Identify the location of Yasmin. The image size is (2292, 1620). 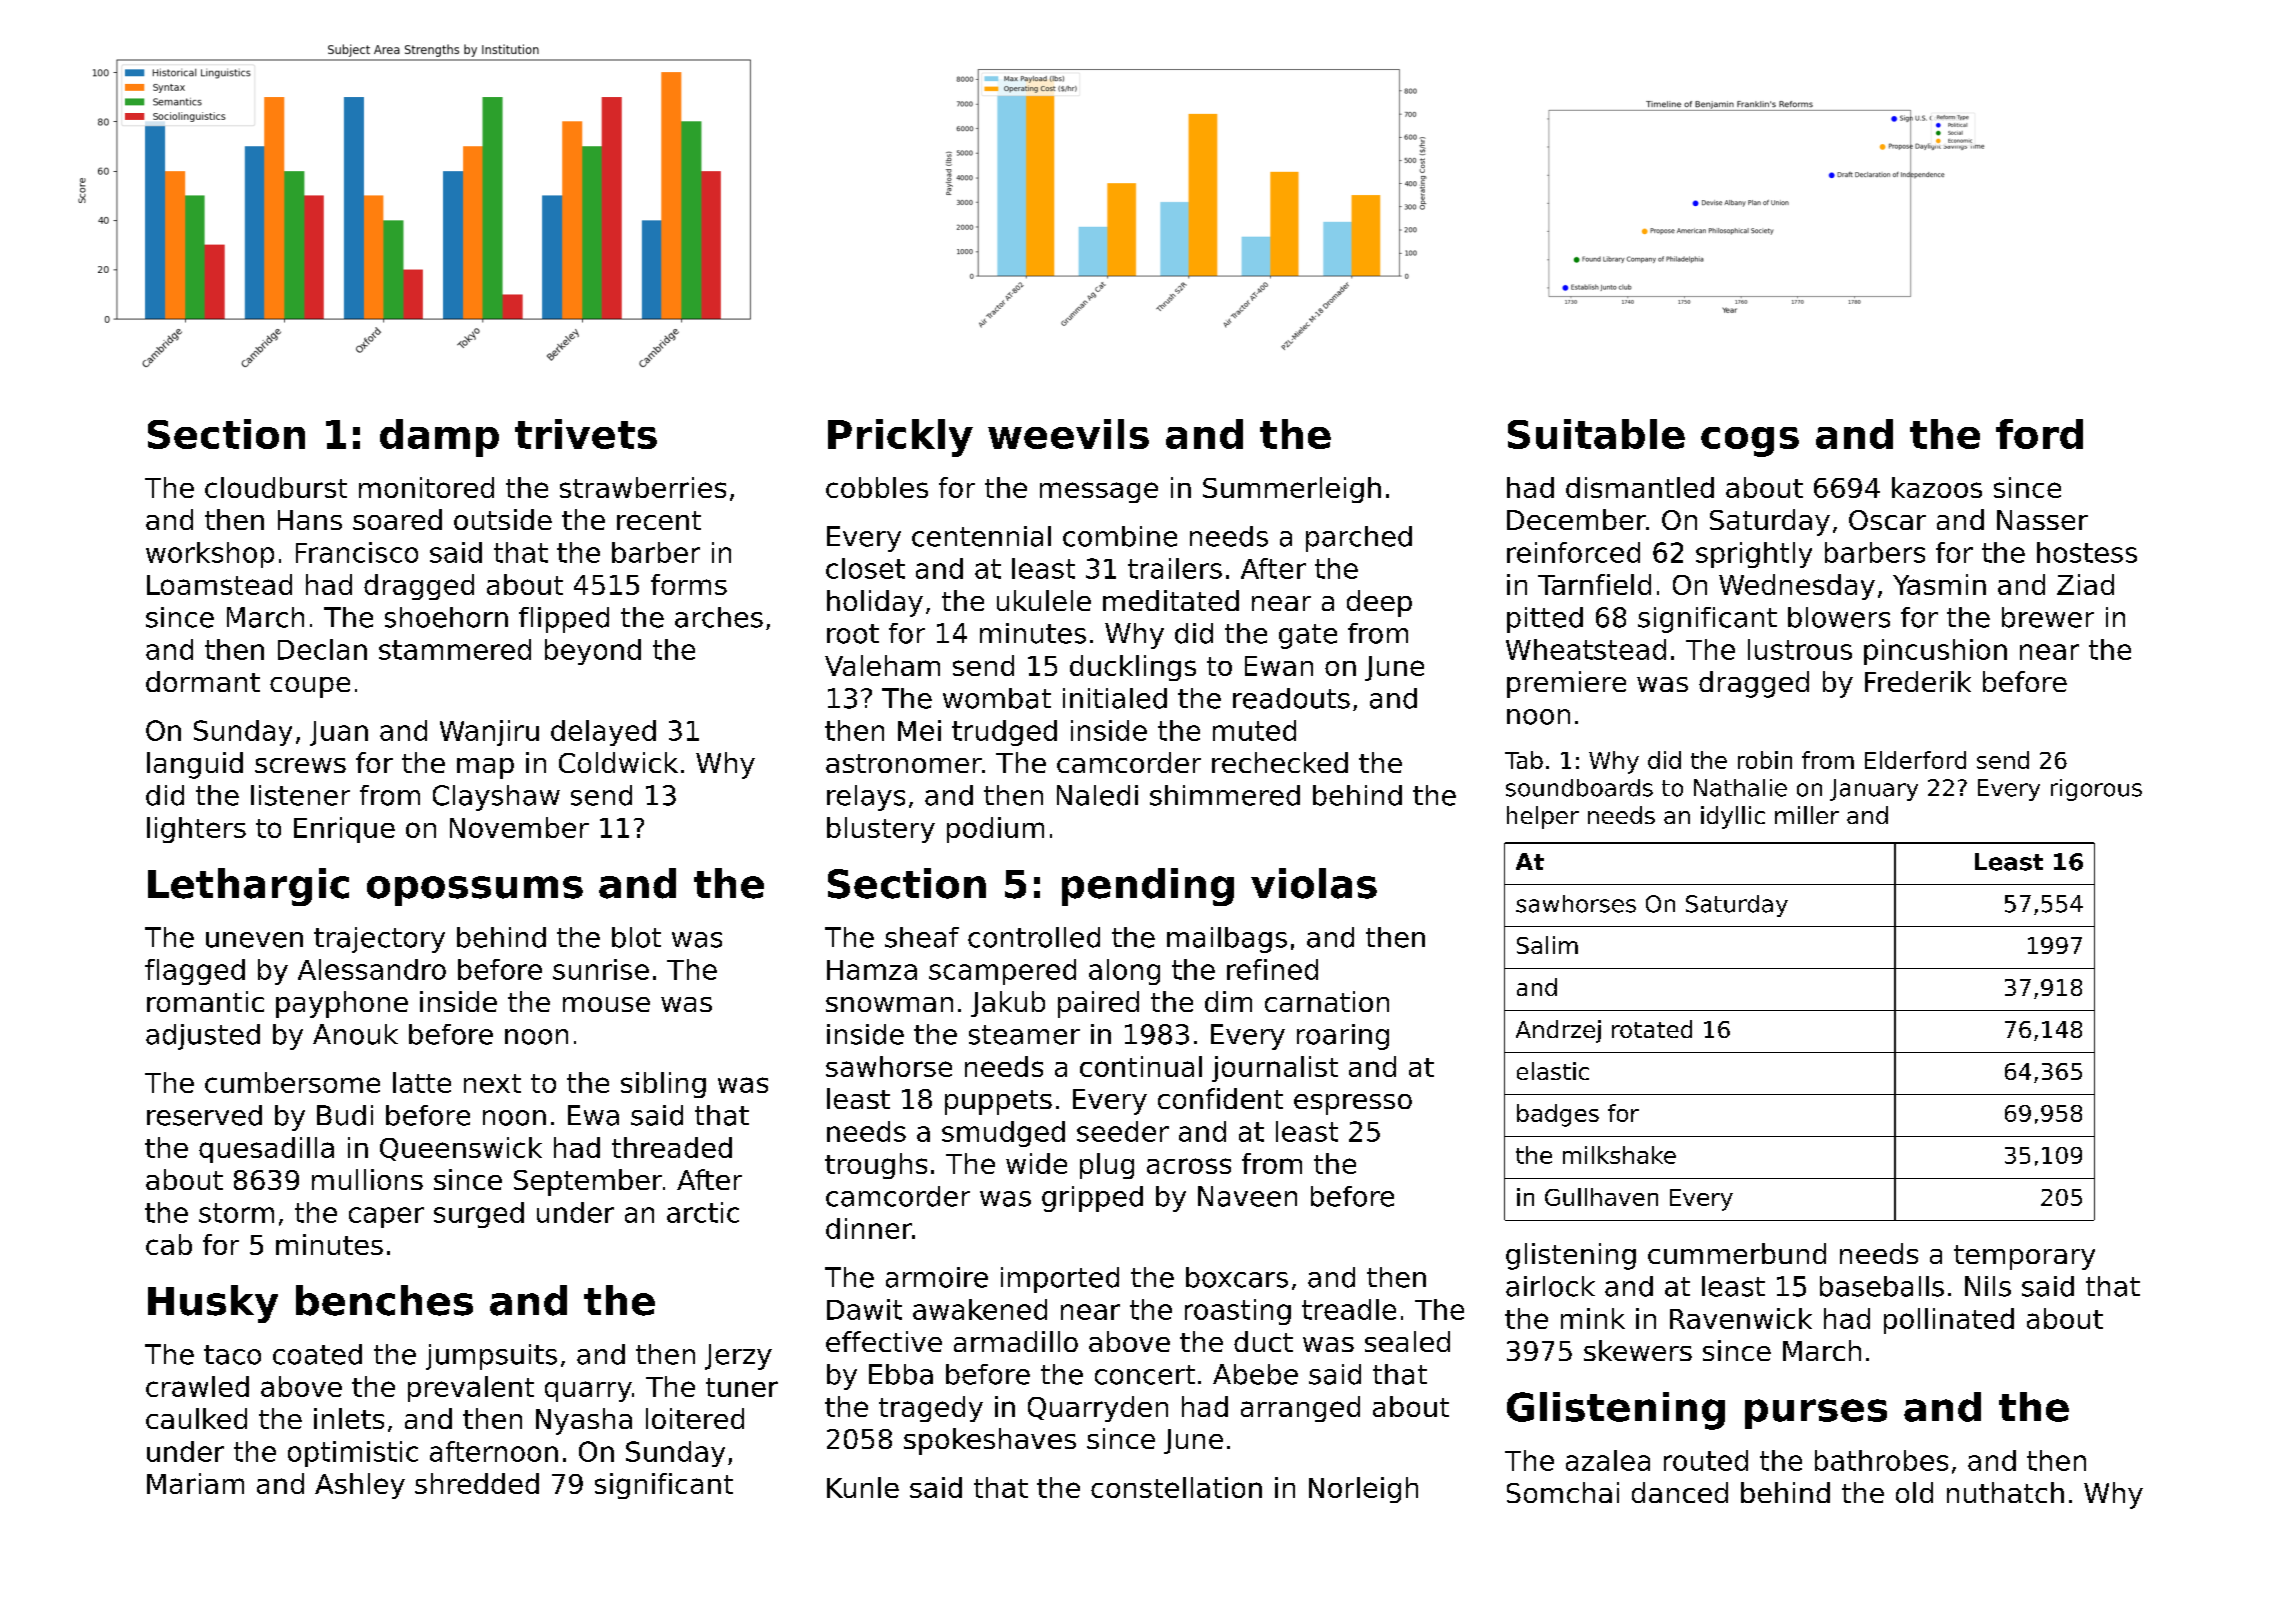
(1939, 584).
